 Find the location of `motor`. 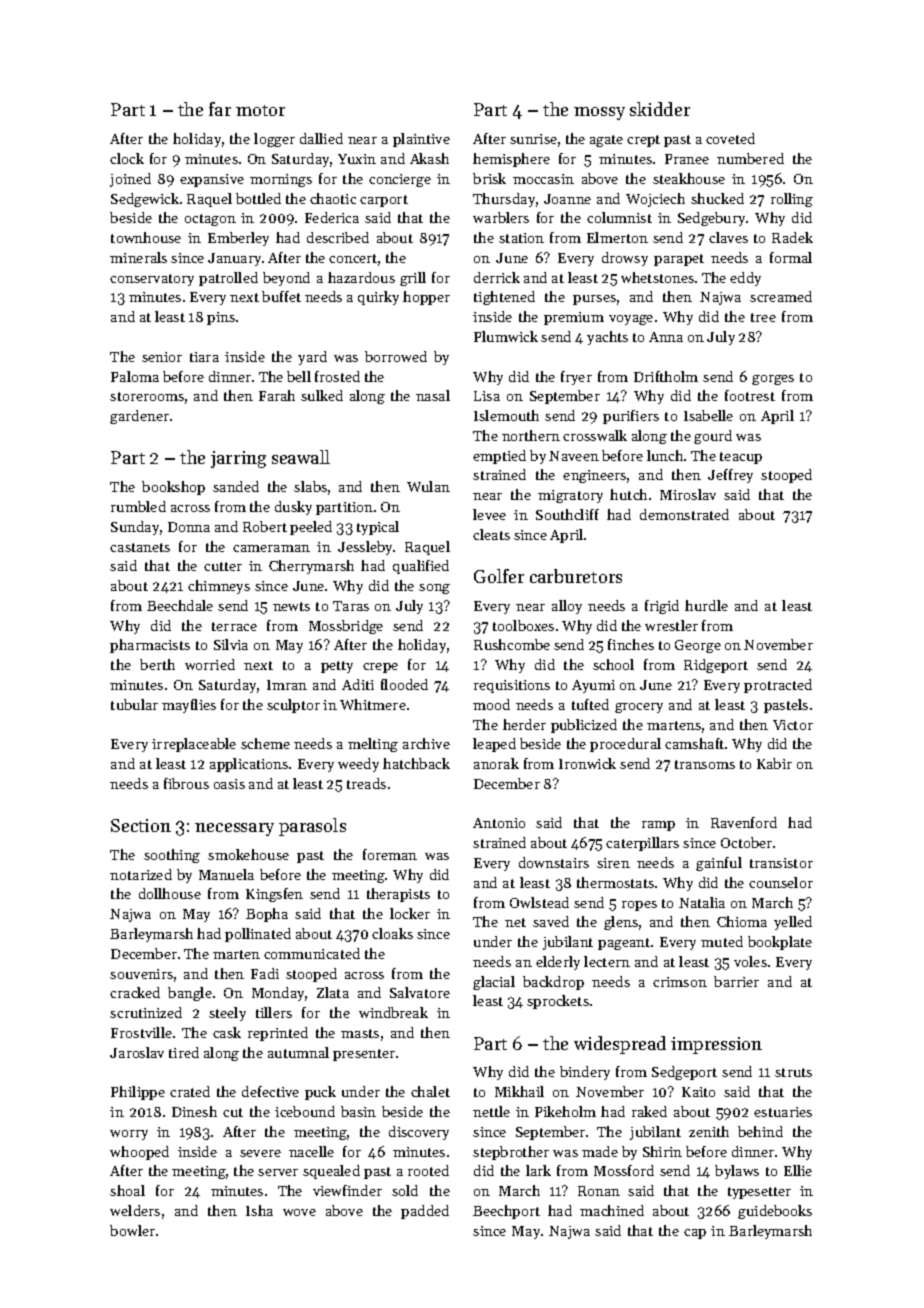

motor is located at coordinates (260, 110).
